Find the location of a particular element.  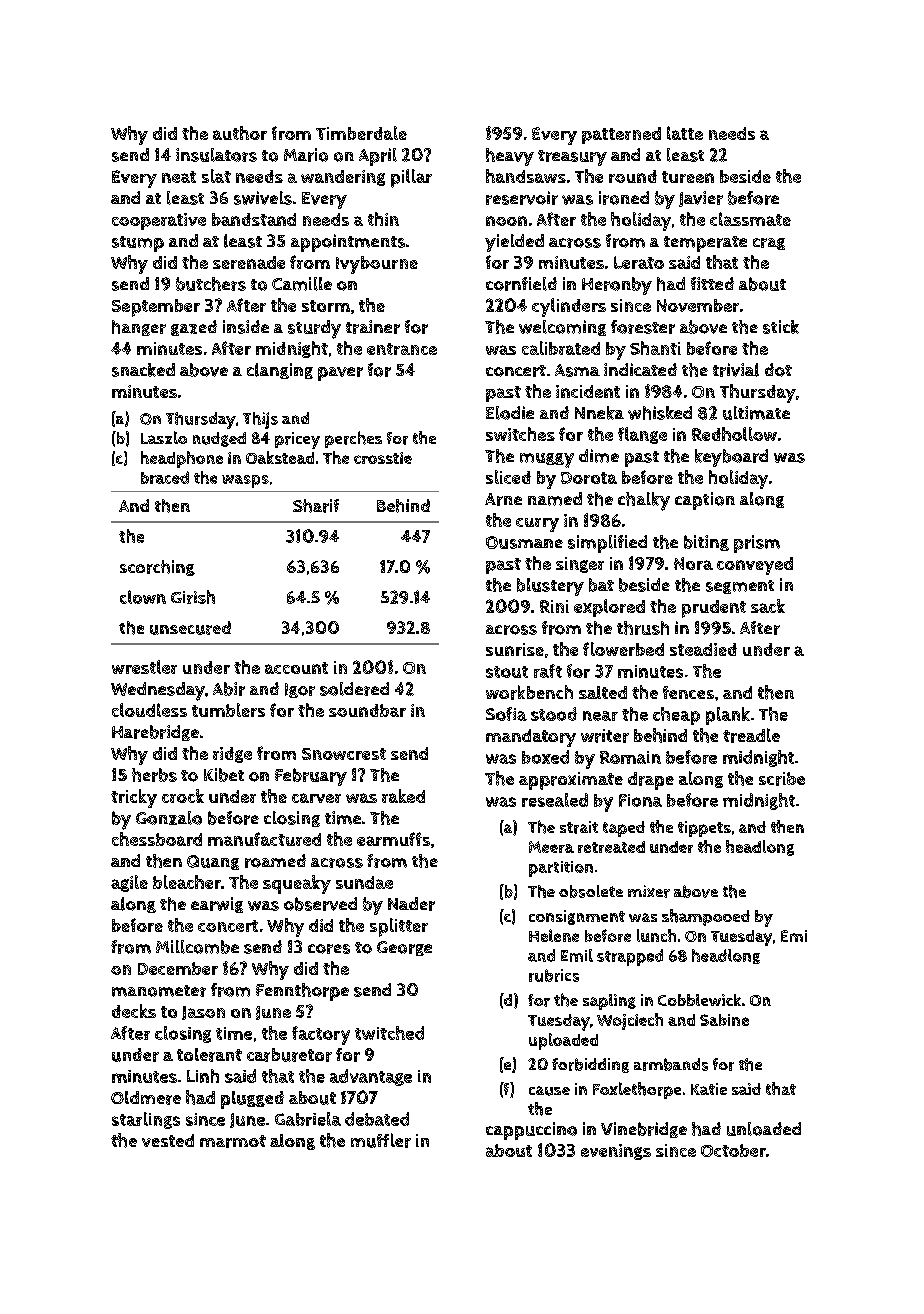

marmot is located at coordinates (233, 1141).
